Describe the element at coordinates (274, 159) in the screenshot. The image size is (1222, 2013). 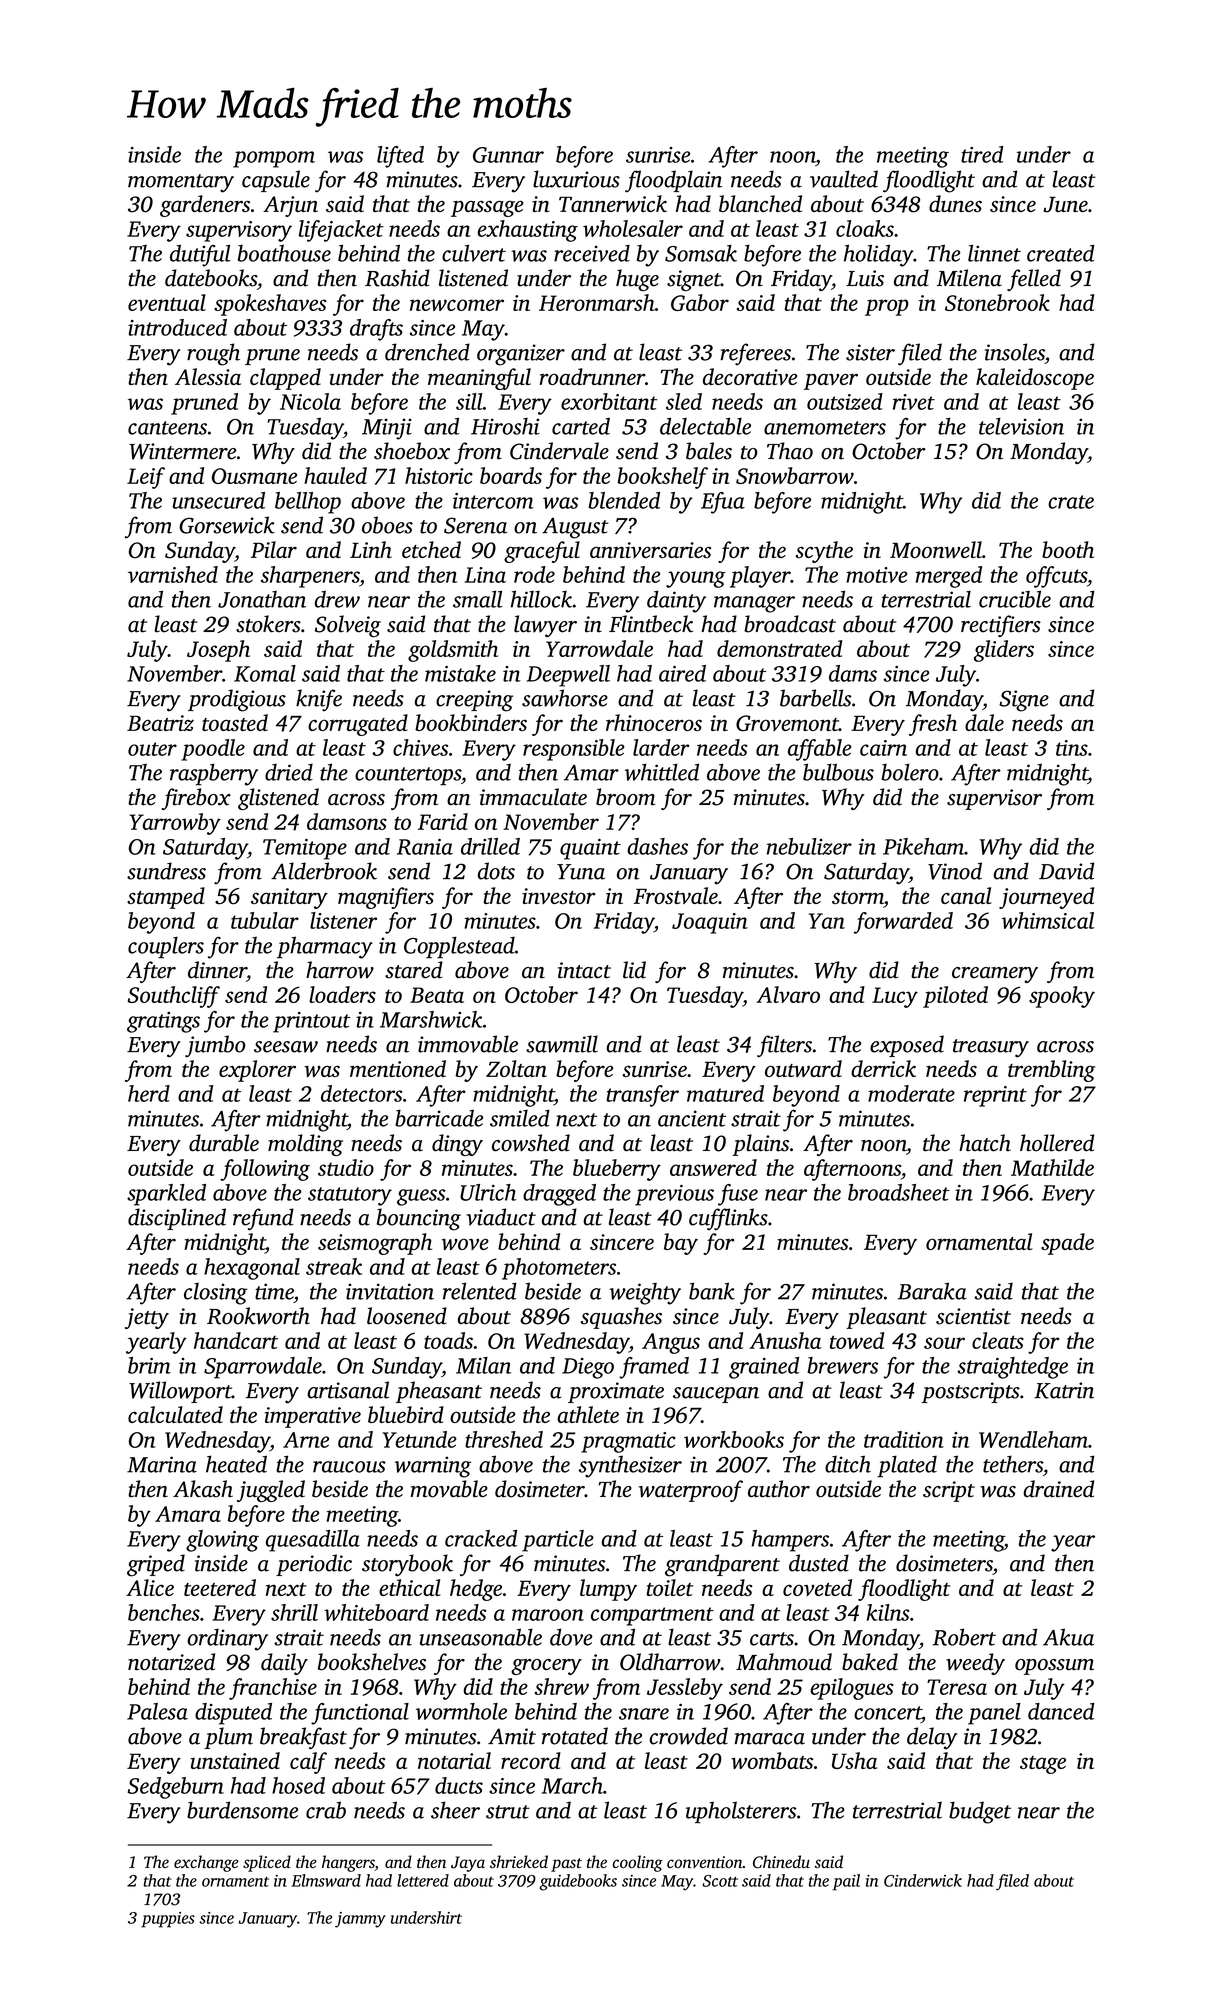
I see `pompom` at that location.
